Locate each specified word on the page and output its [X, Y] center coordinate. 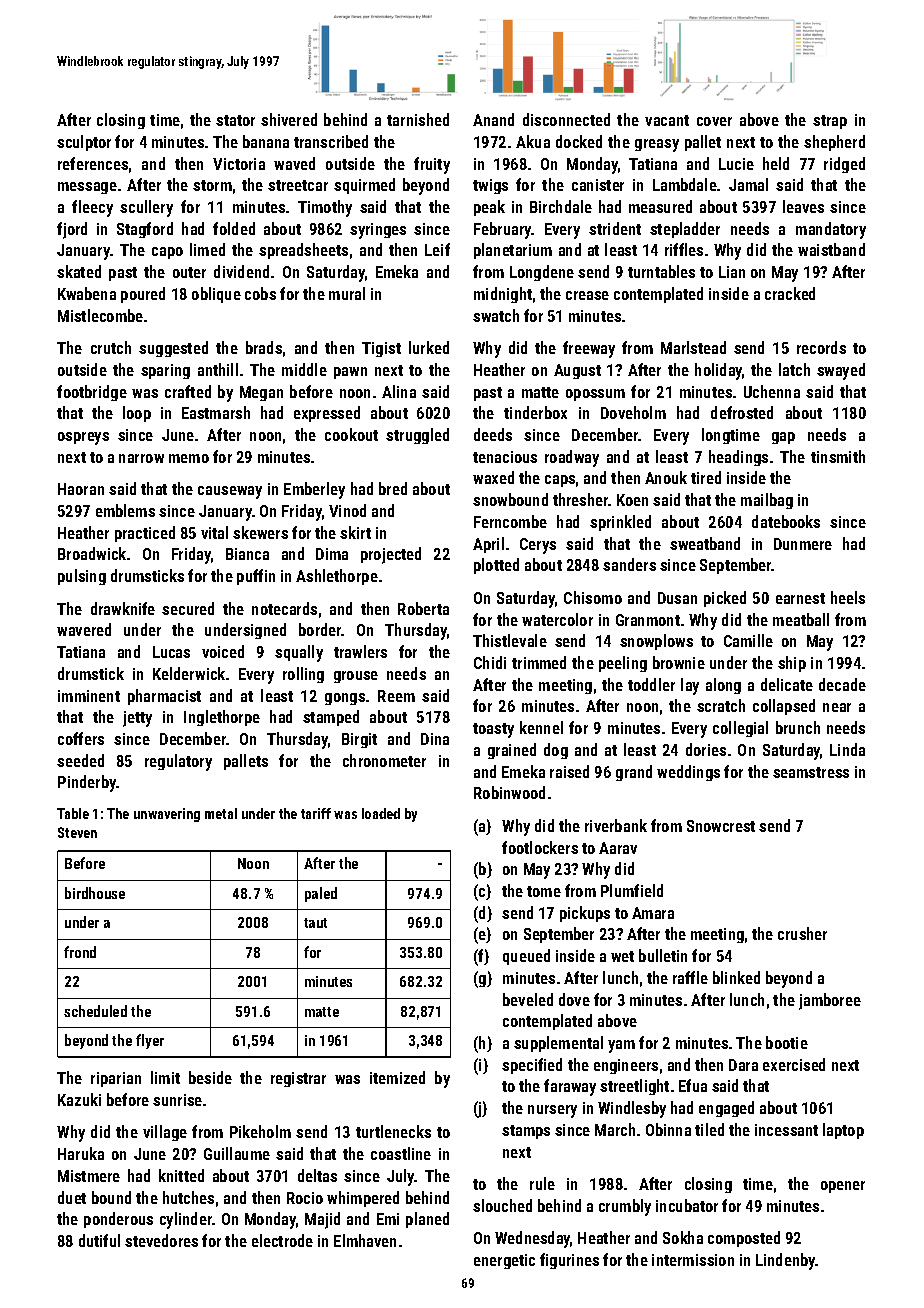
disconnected [566, 119]
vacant [667, 120]
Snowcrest [721, 826]
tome [544, 891]
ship [792, 664]
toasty [493, 730]
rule [542, 1183]
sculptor [84, 143]
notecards [284, 608]
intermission [693, 1260]
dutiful [99, 1240]
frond [80, 952]
